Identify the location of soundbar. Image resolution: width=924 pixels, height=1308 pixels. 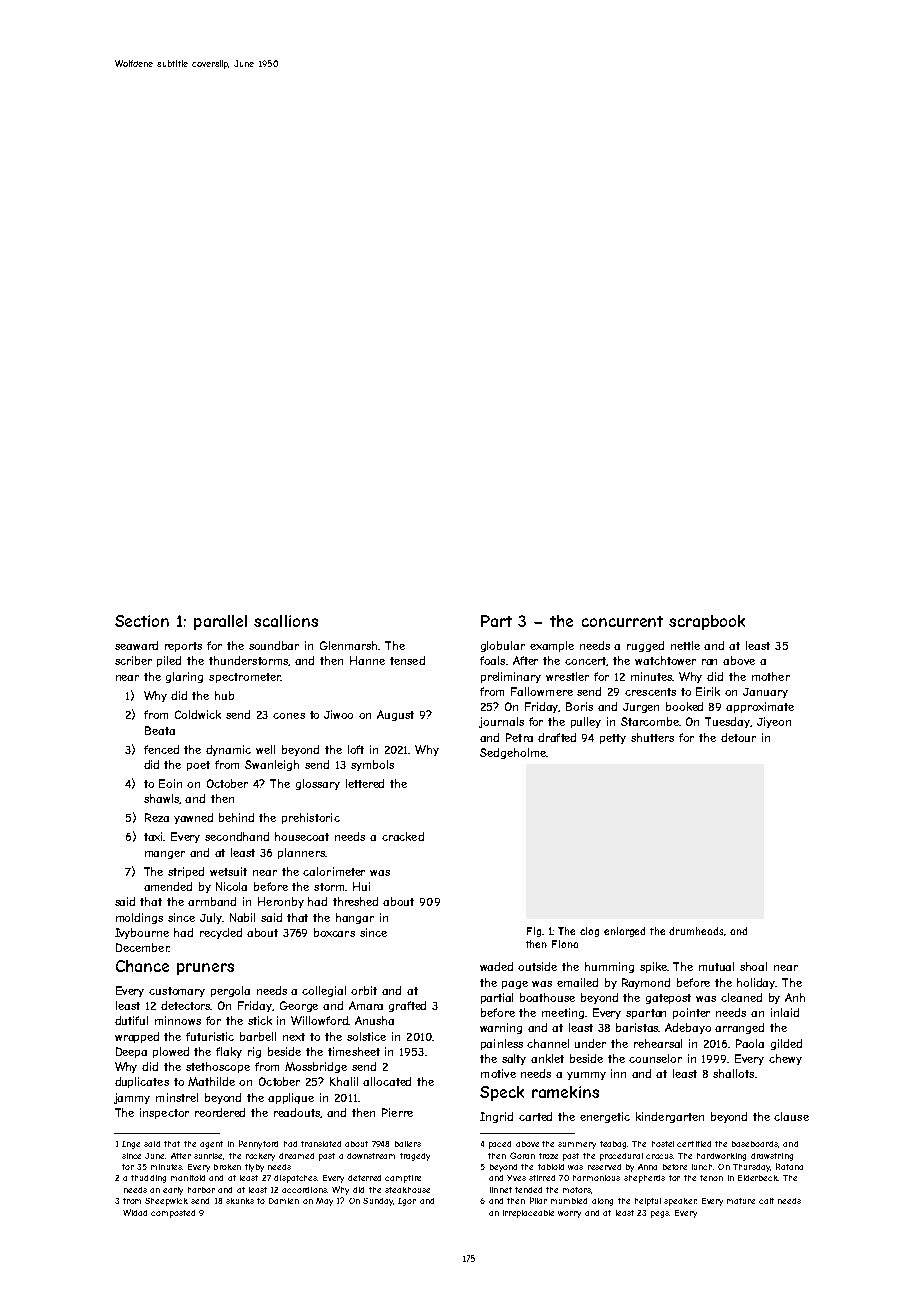
(274, 645).
